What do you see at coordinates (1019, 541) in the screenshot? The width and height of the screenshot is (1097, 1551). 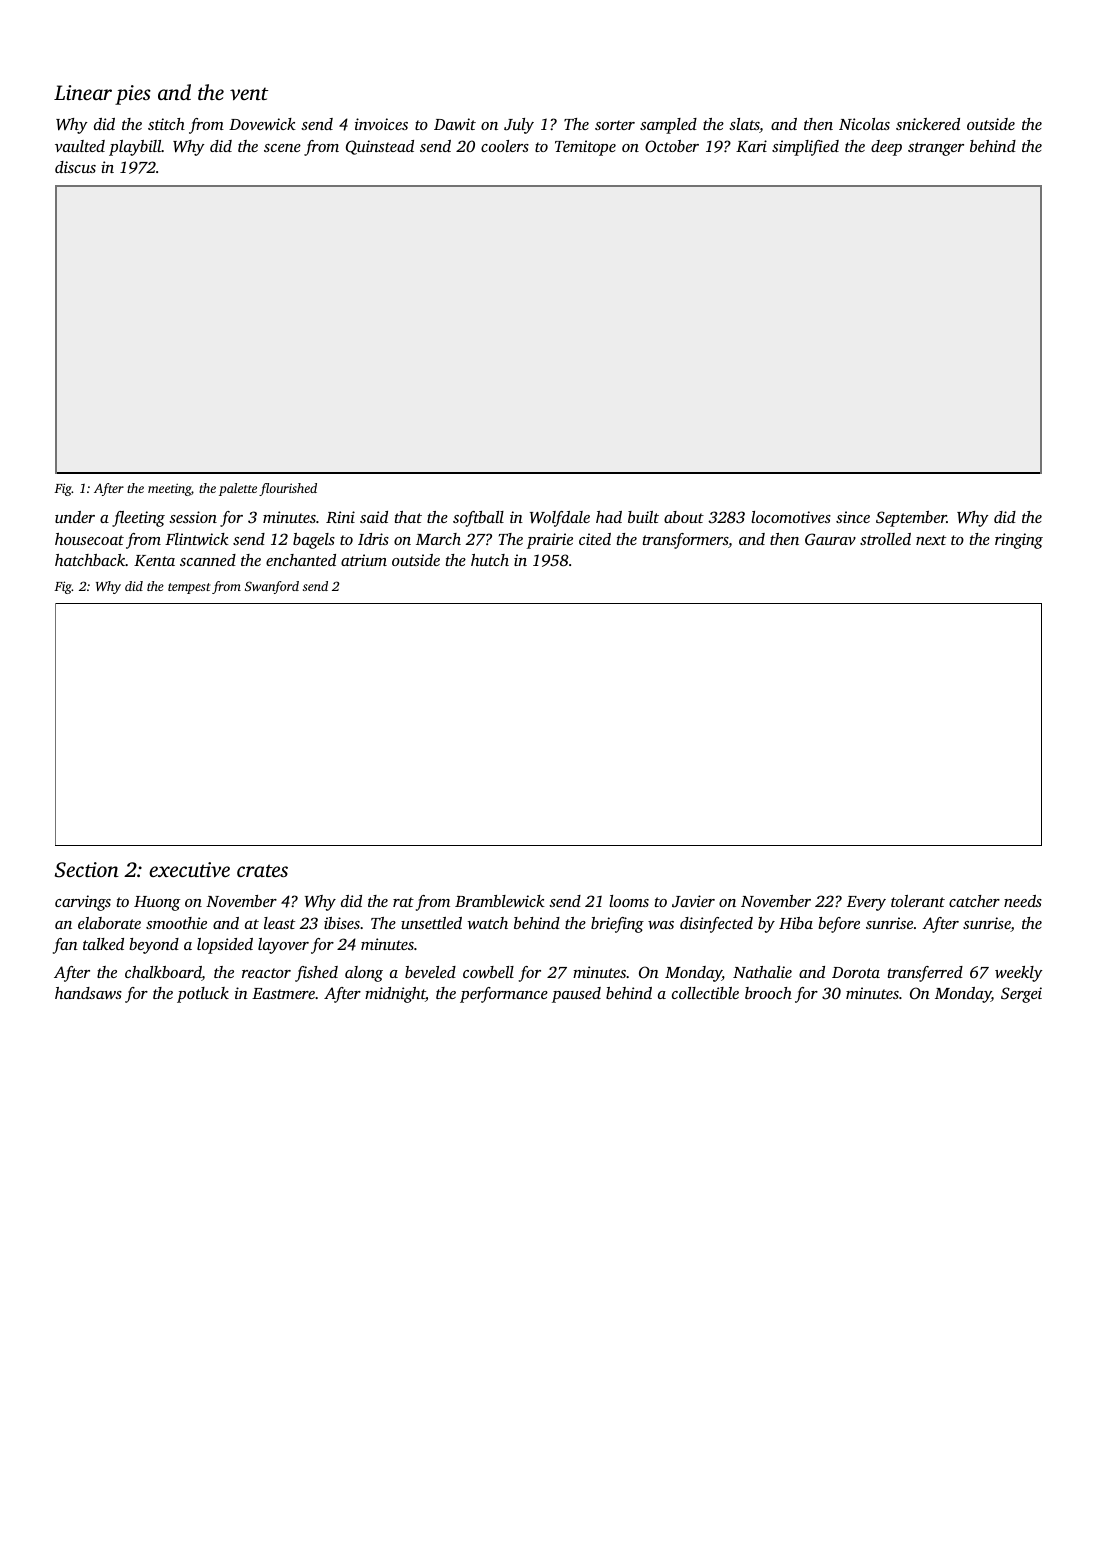 I see `ringing` at bounding box center [1019, 541].
